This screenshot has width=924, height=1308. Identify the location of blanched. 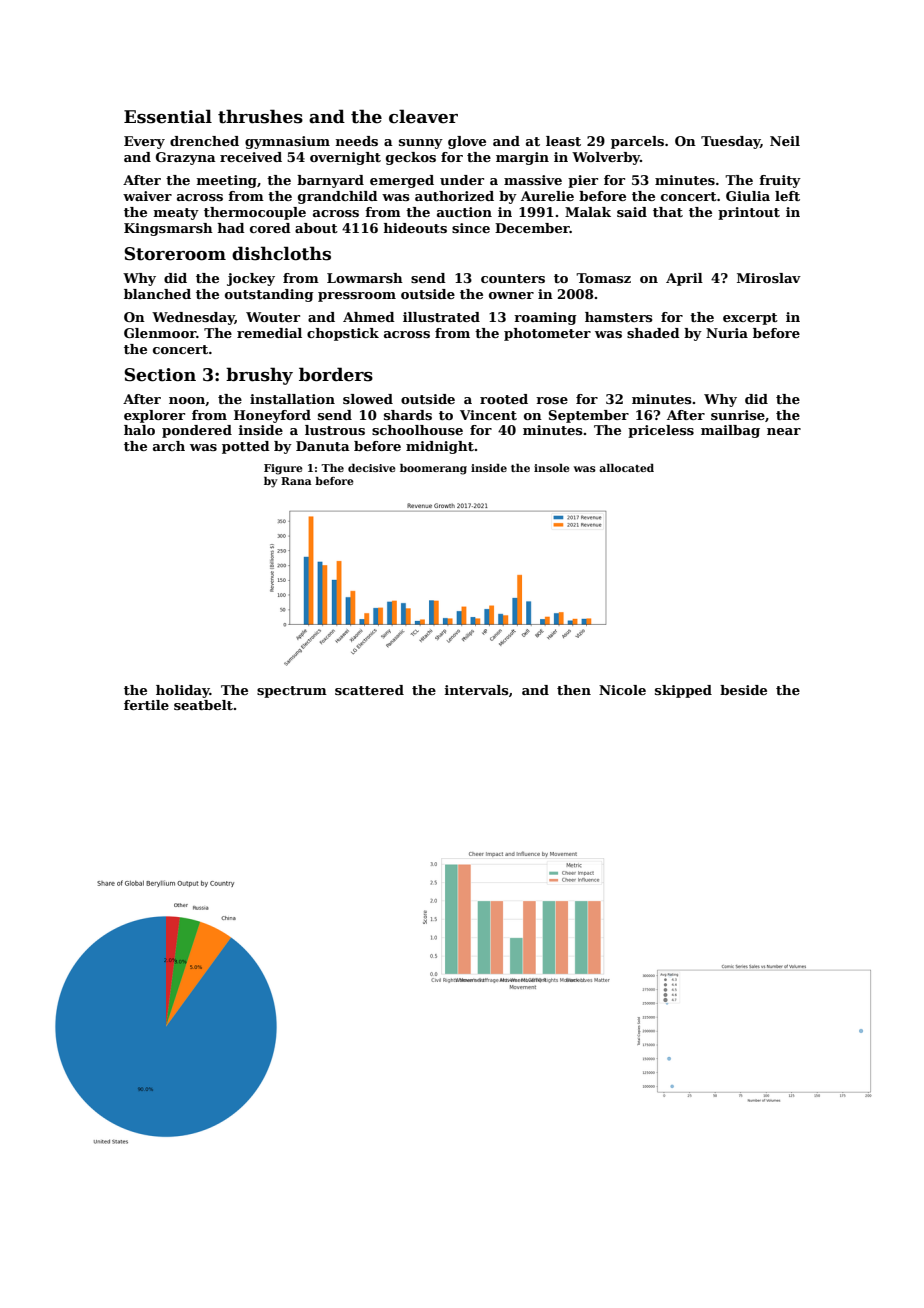
(157, 294).
